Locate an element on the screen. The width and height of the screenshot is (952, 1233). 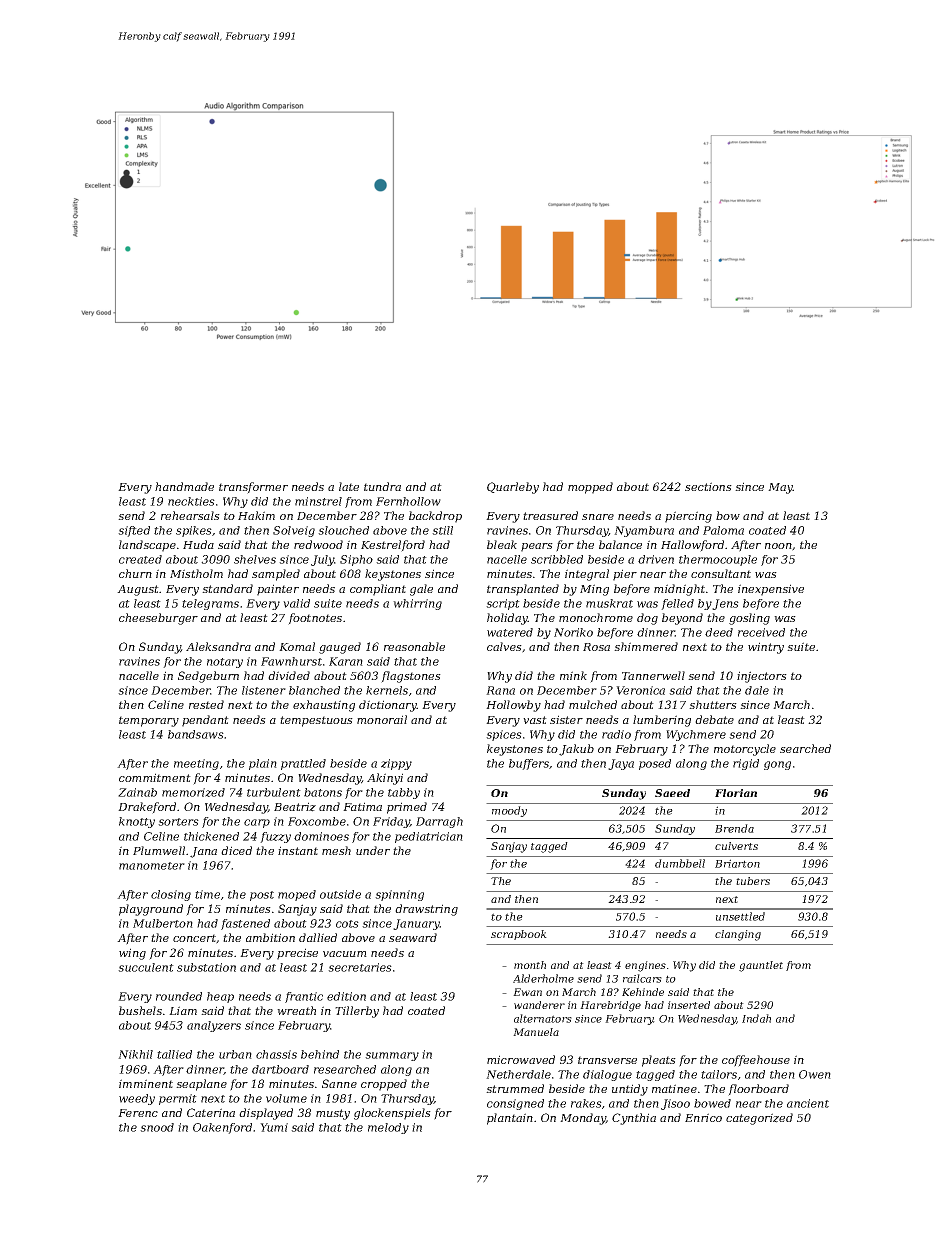
Nyambura is located at coordinates (644, 531).
